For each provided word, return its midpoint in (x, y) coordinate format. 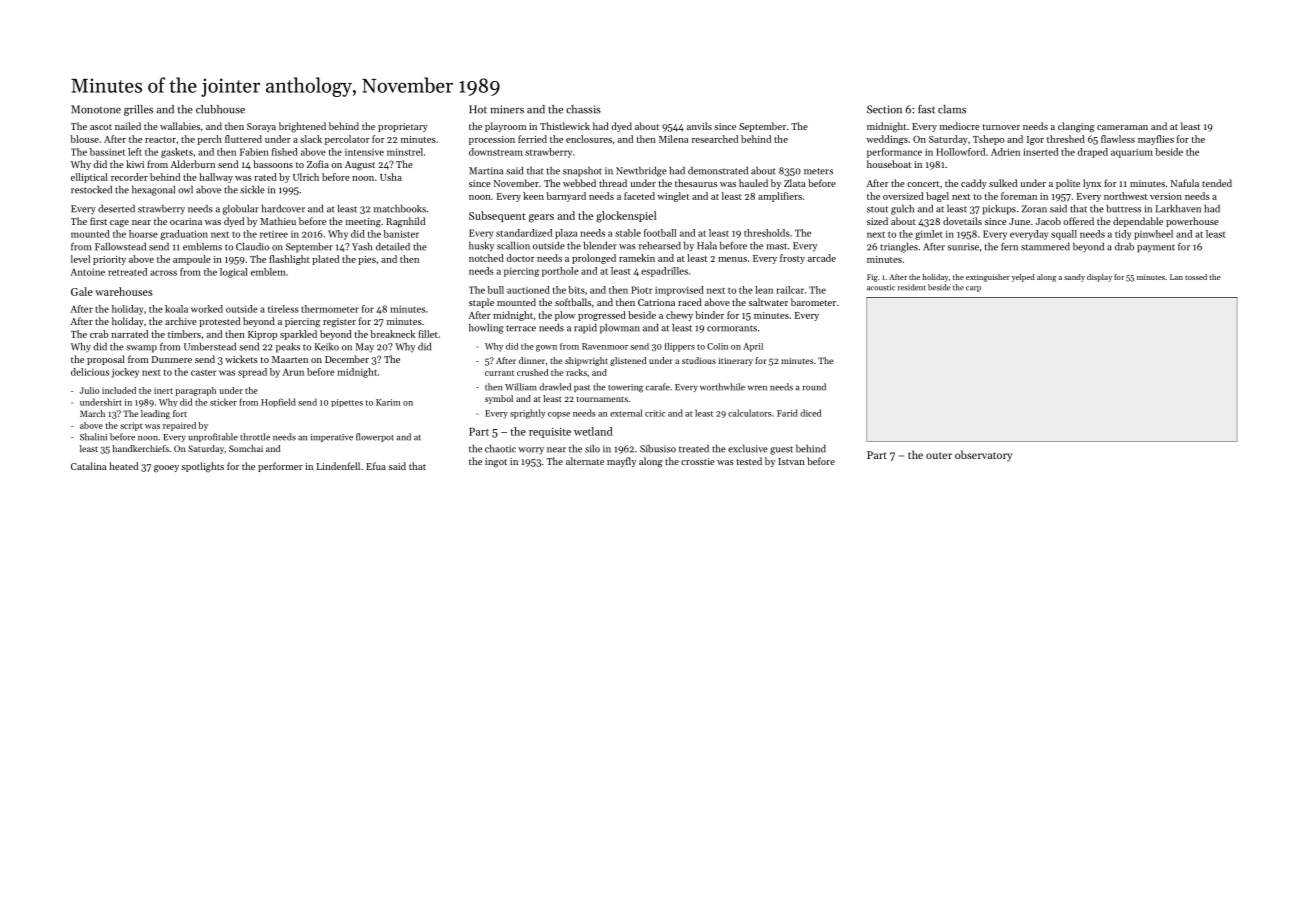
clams (952, 109)
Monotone (96, 109)
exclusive (748, 449)
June (1019, 221)
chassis (583, 109)
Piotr (642, 290)
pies (367, 260)
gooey (166, 468)
